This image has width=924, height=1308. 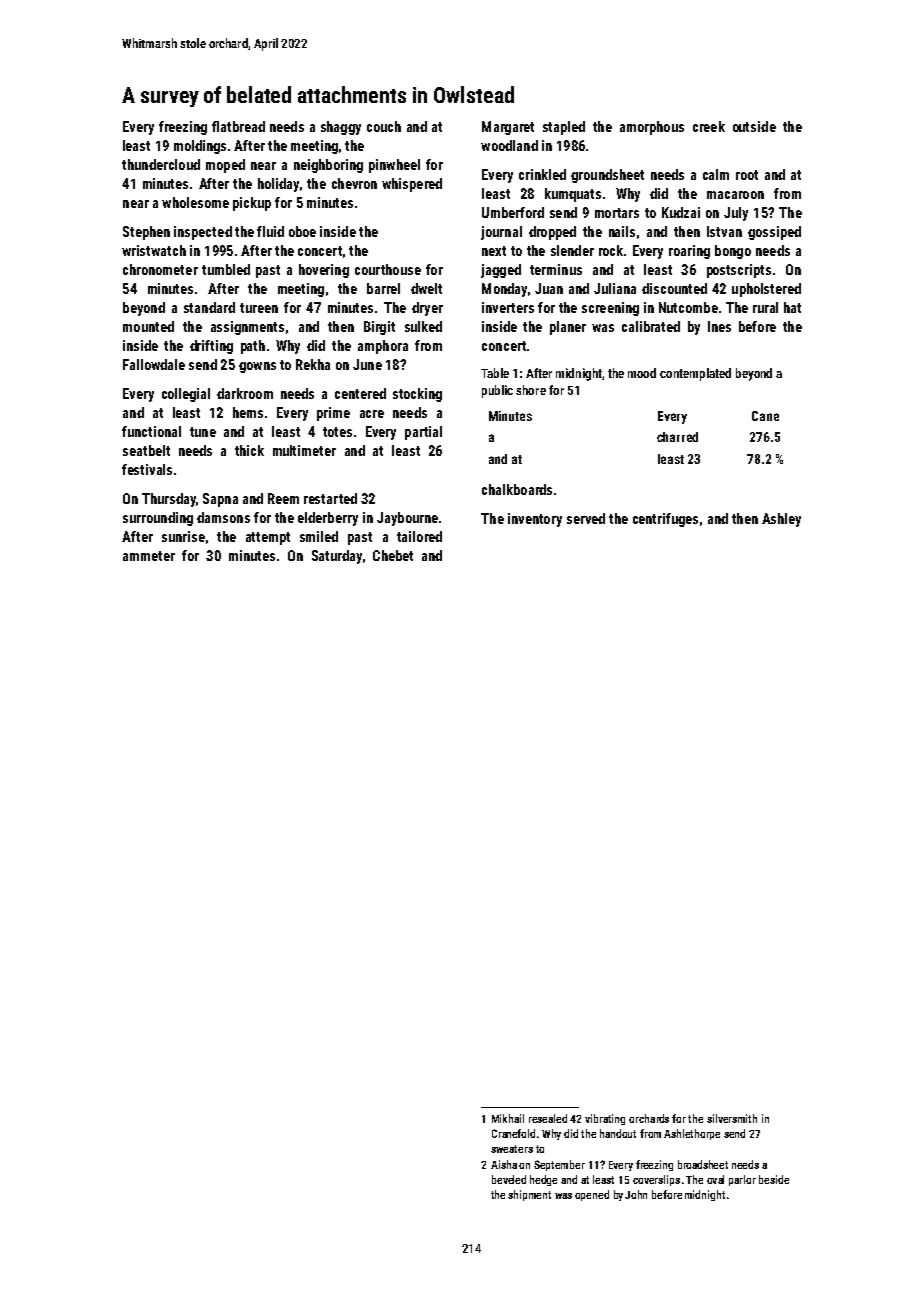 I want to click on Aisha, so click(x=504, y=1164).
